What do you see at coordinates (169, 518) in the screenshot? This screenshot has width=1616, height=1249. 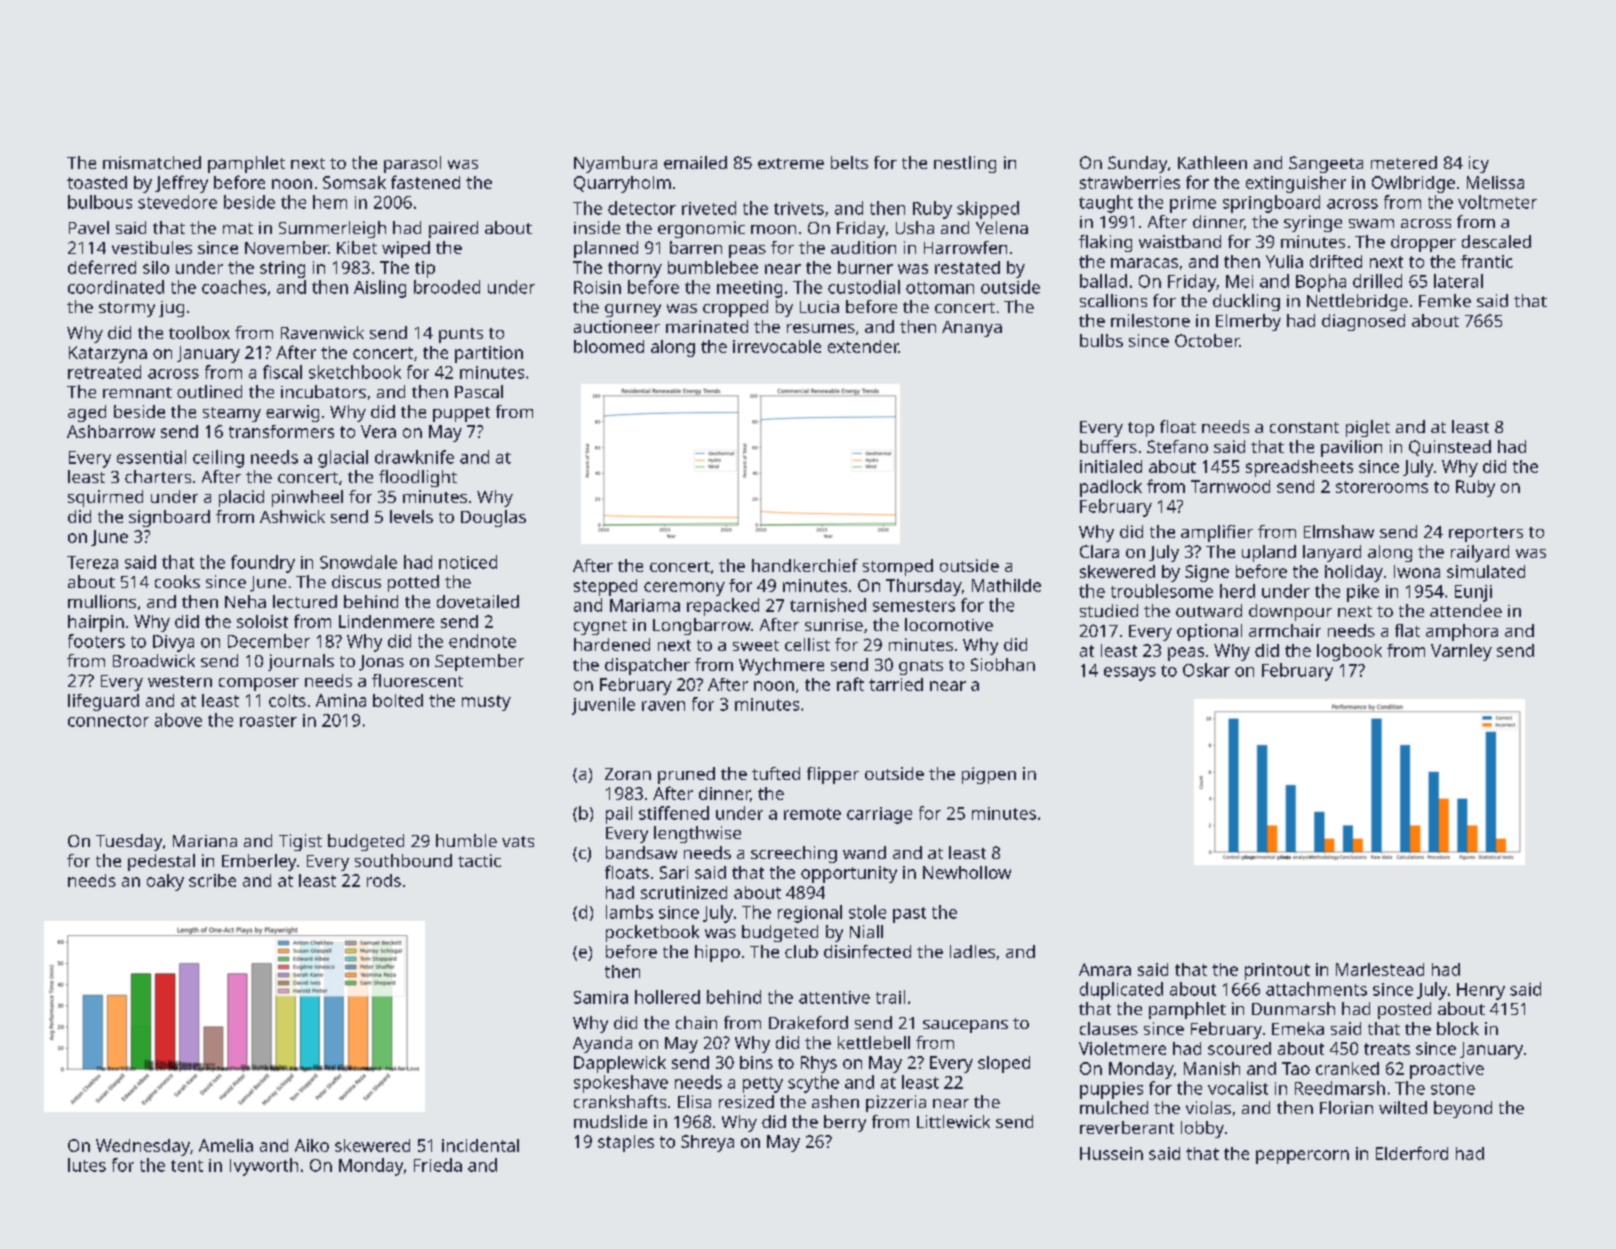 I see `signboard` at bounding box center [169, 518].
